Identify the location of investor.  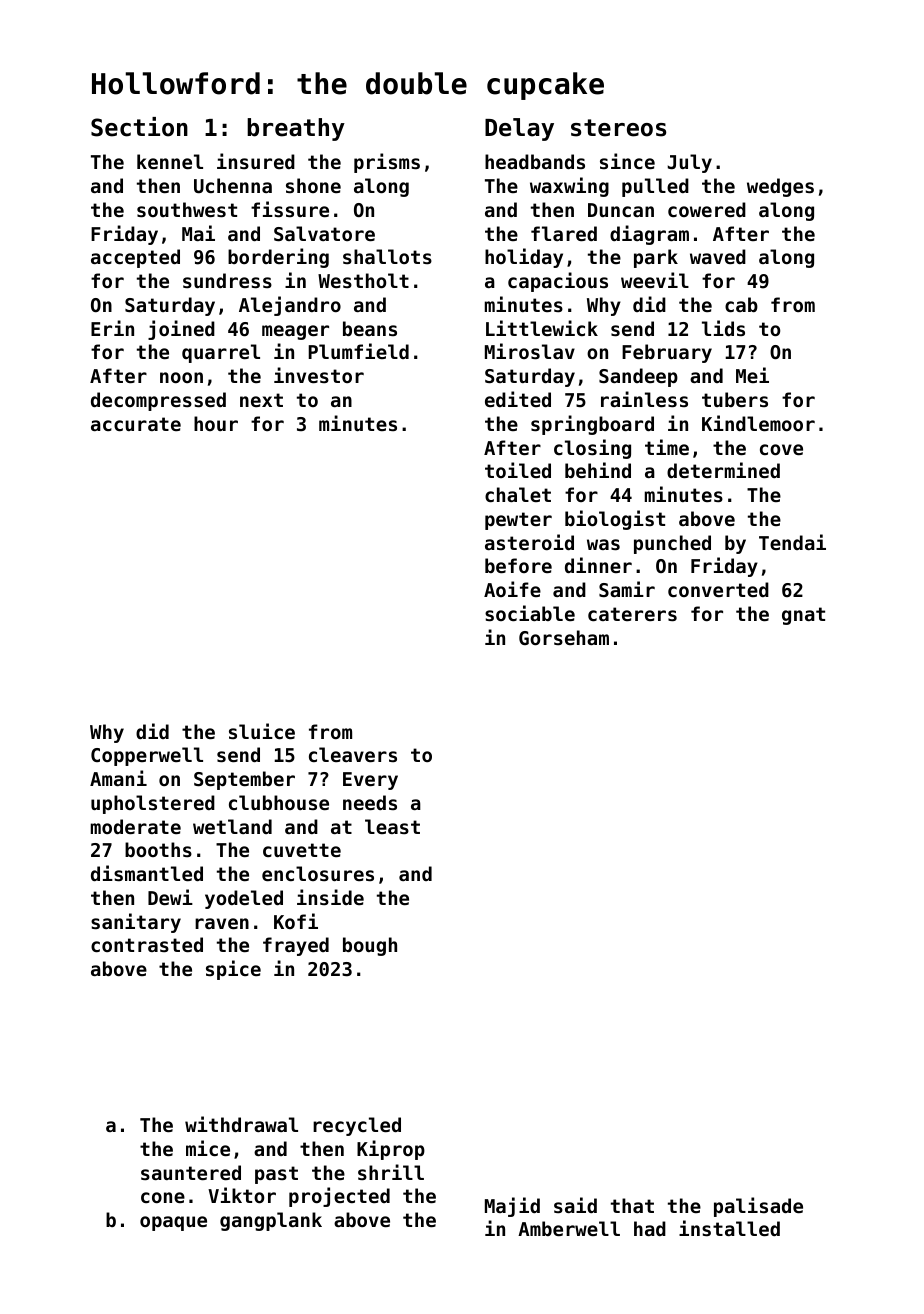
(319, 375).
